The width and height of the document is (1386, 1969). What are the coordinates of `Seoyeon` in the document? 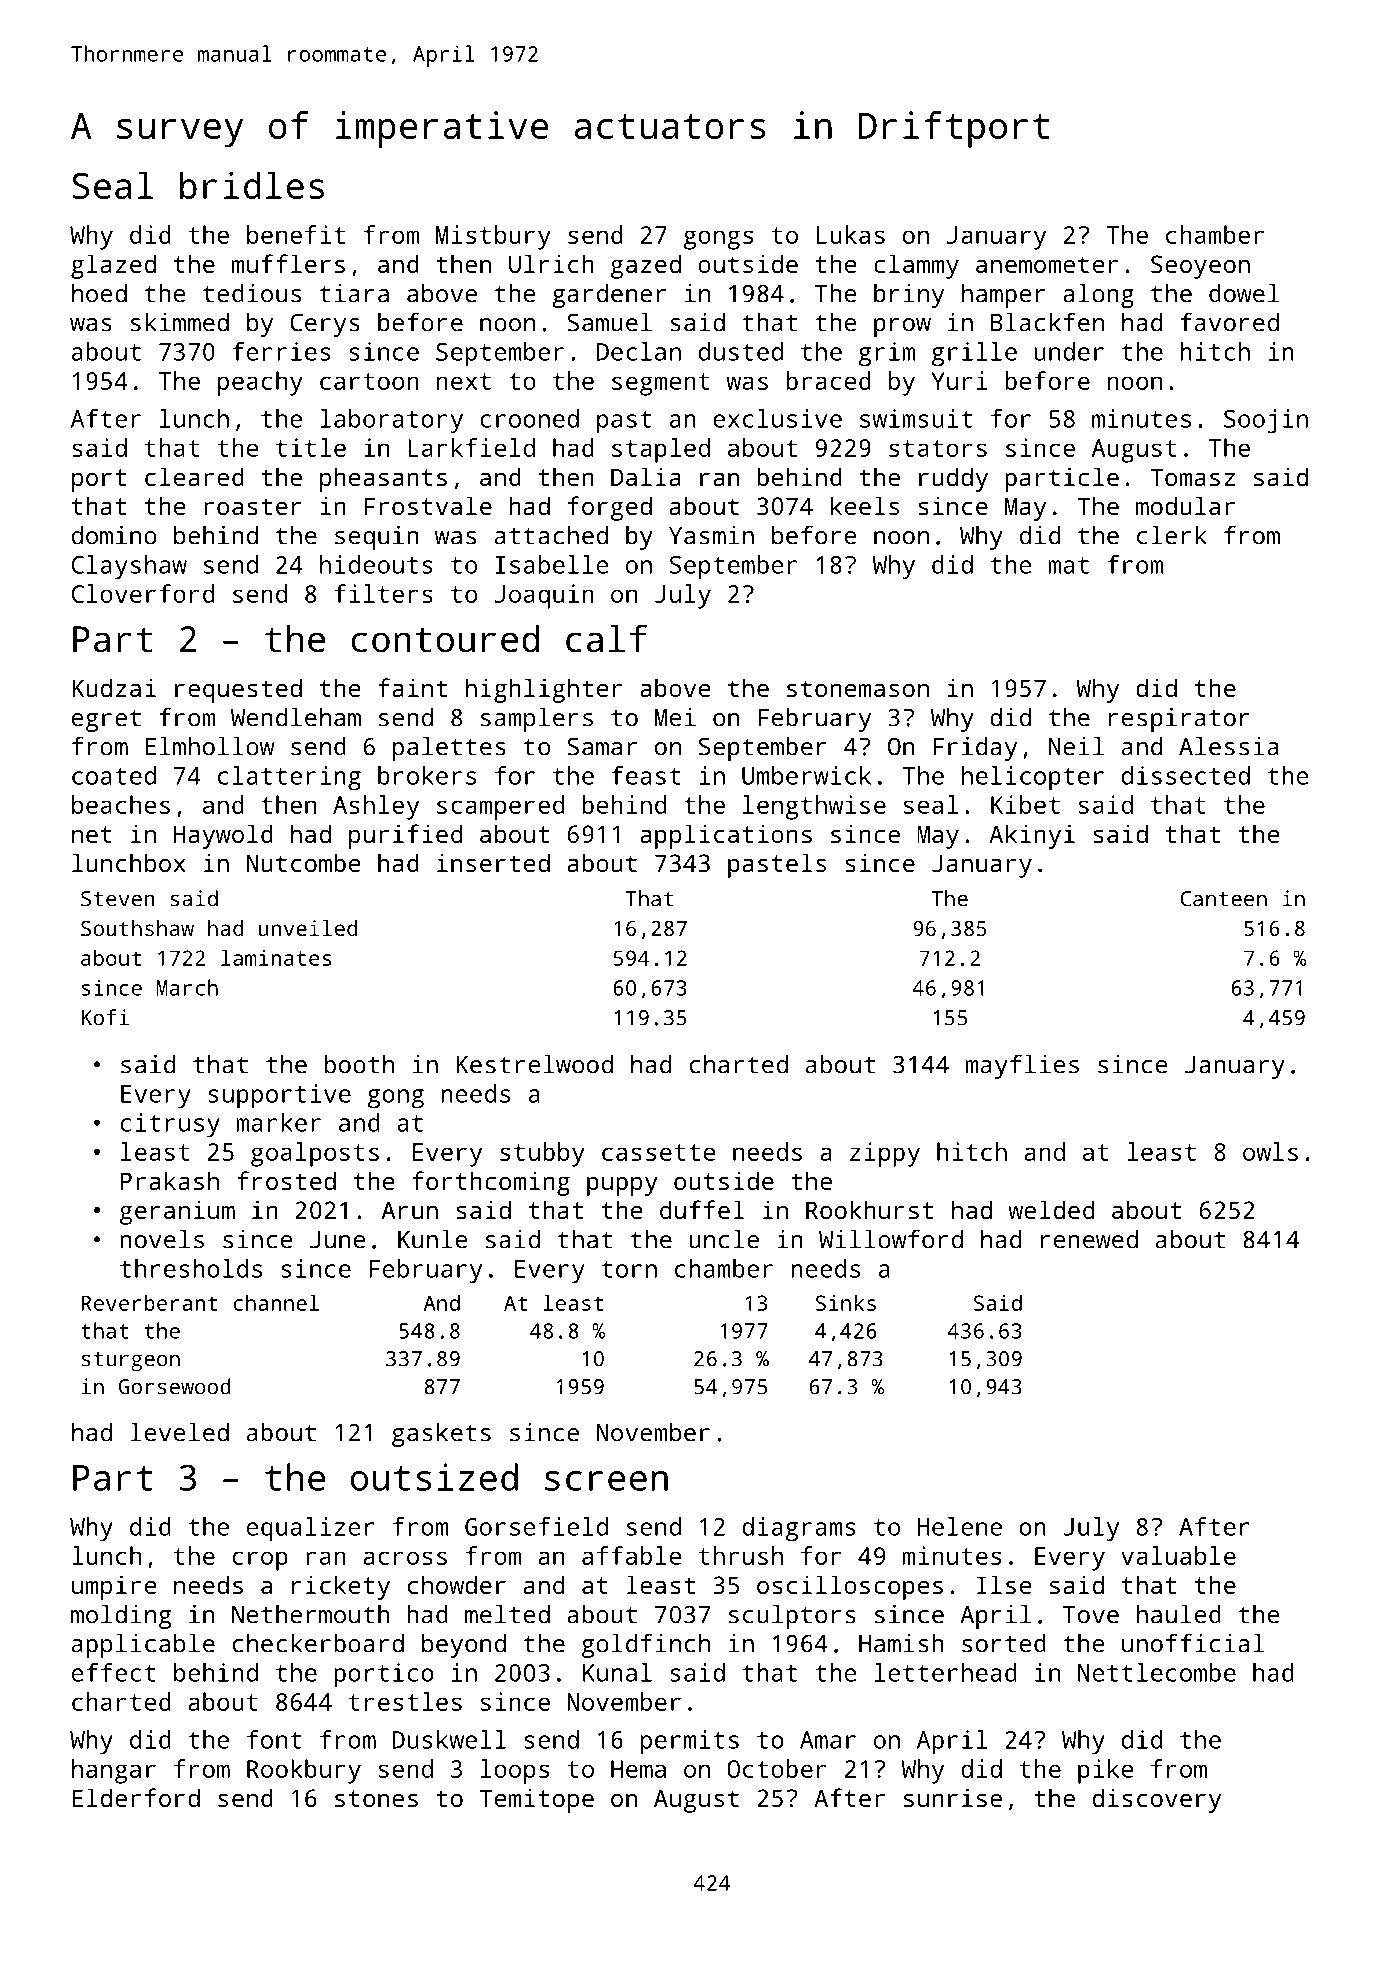 It's located at (1200, 267).
